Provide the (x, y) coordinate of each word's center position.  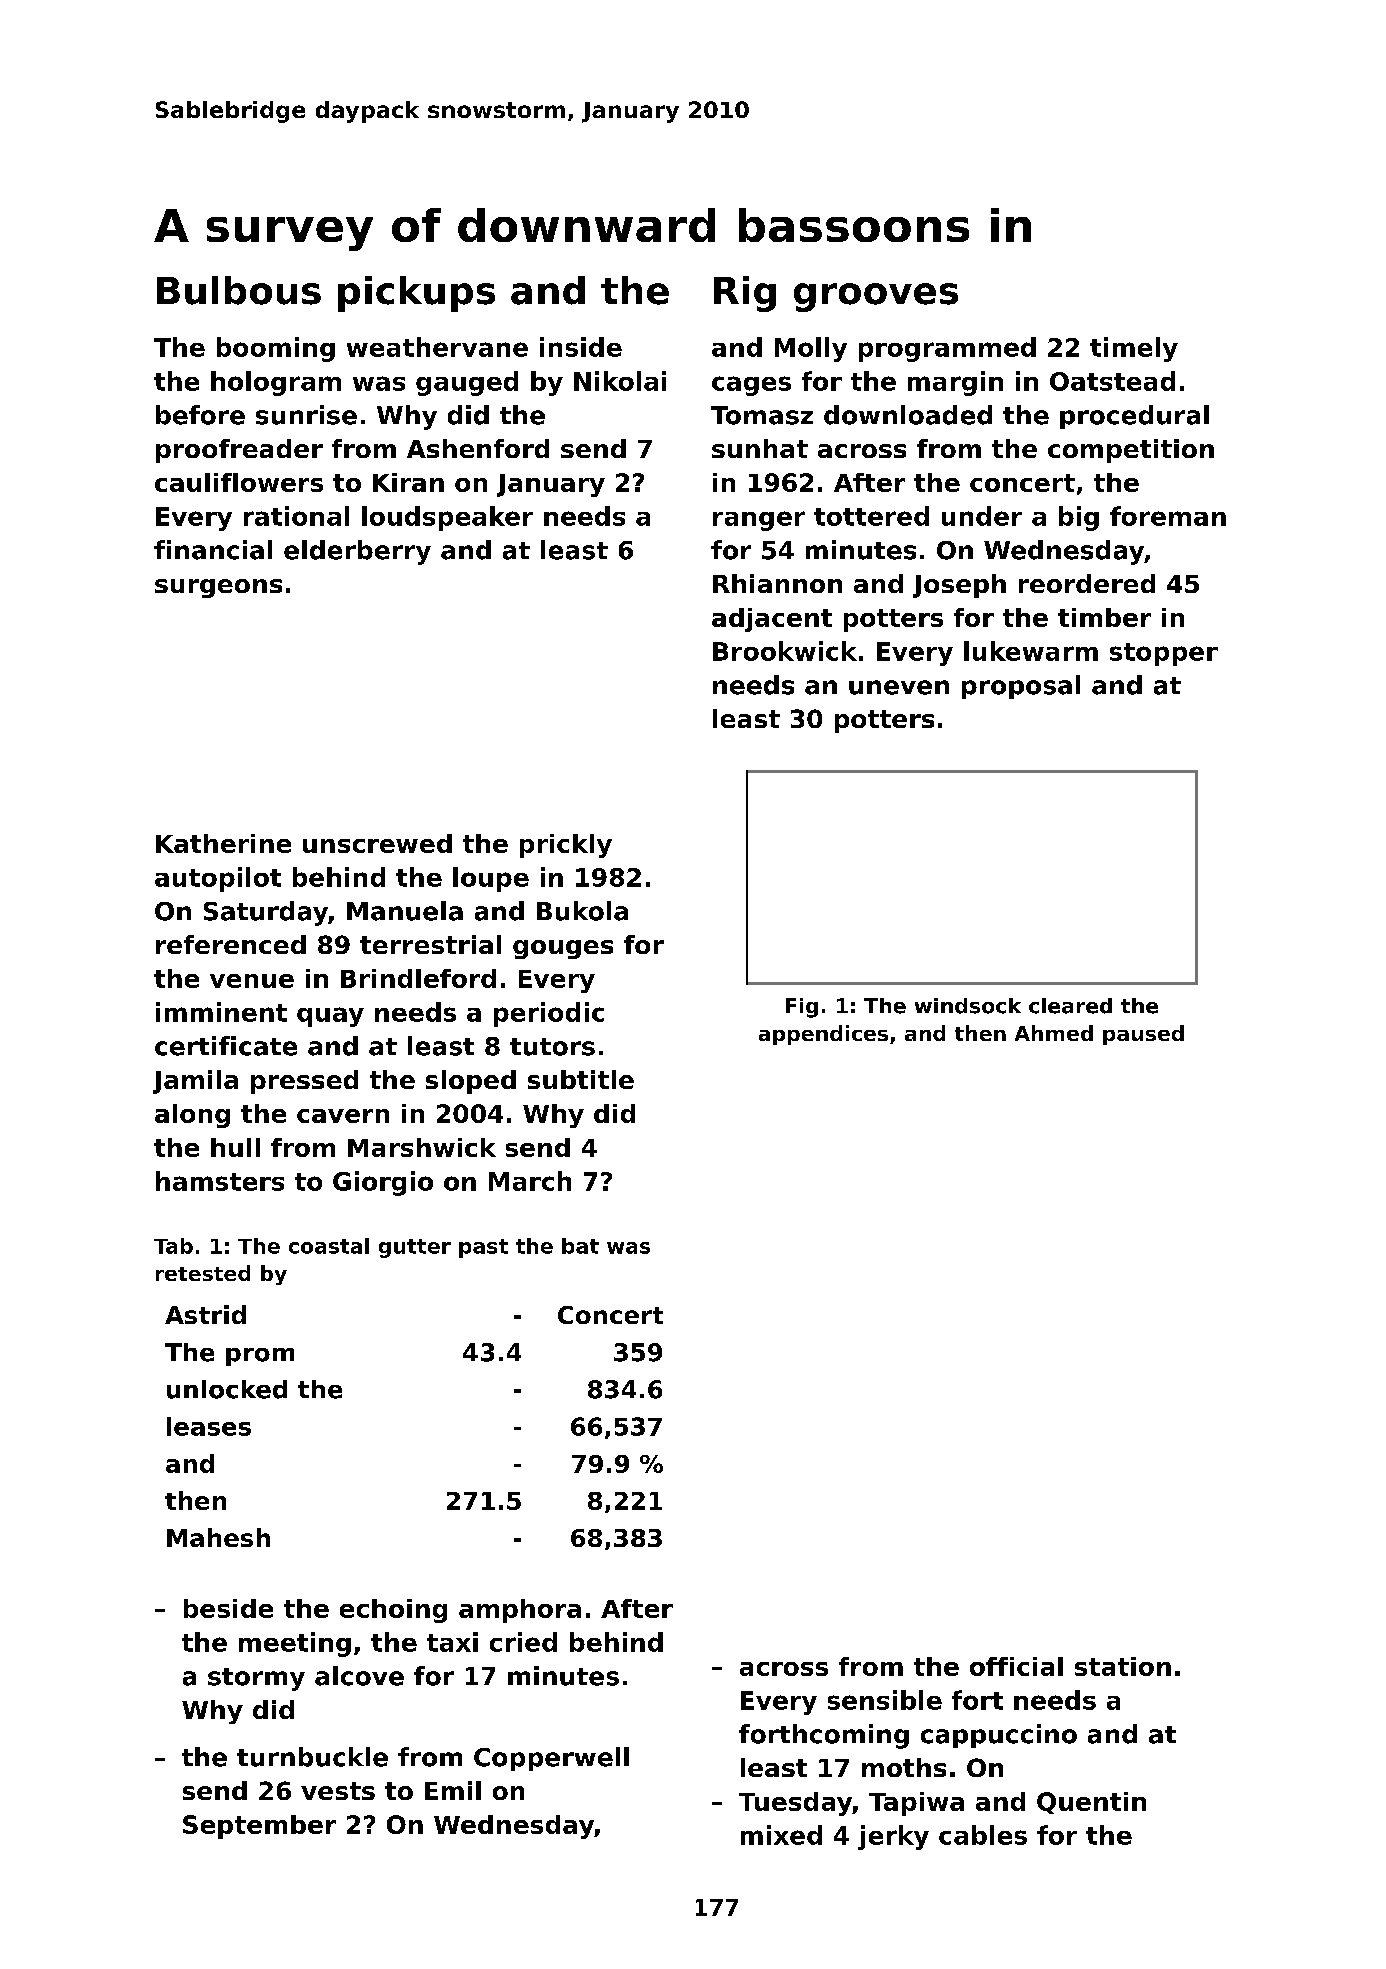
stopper (1164, 654)
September (259, 1827)
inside (581, 347)
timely (1134, 349)
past (483, 1248)
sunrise (306, 415)
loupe (491, 879)
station (1123, 1666)
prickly (566, 846)
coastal (329, 1246)
